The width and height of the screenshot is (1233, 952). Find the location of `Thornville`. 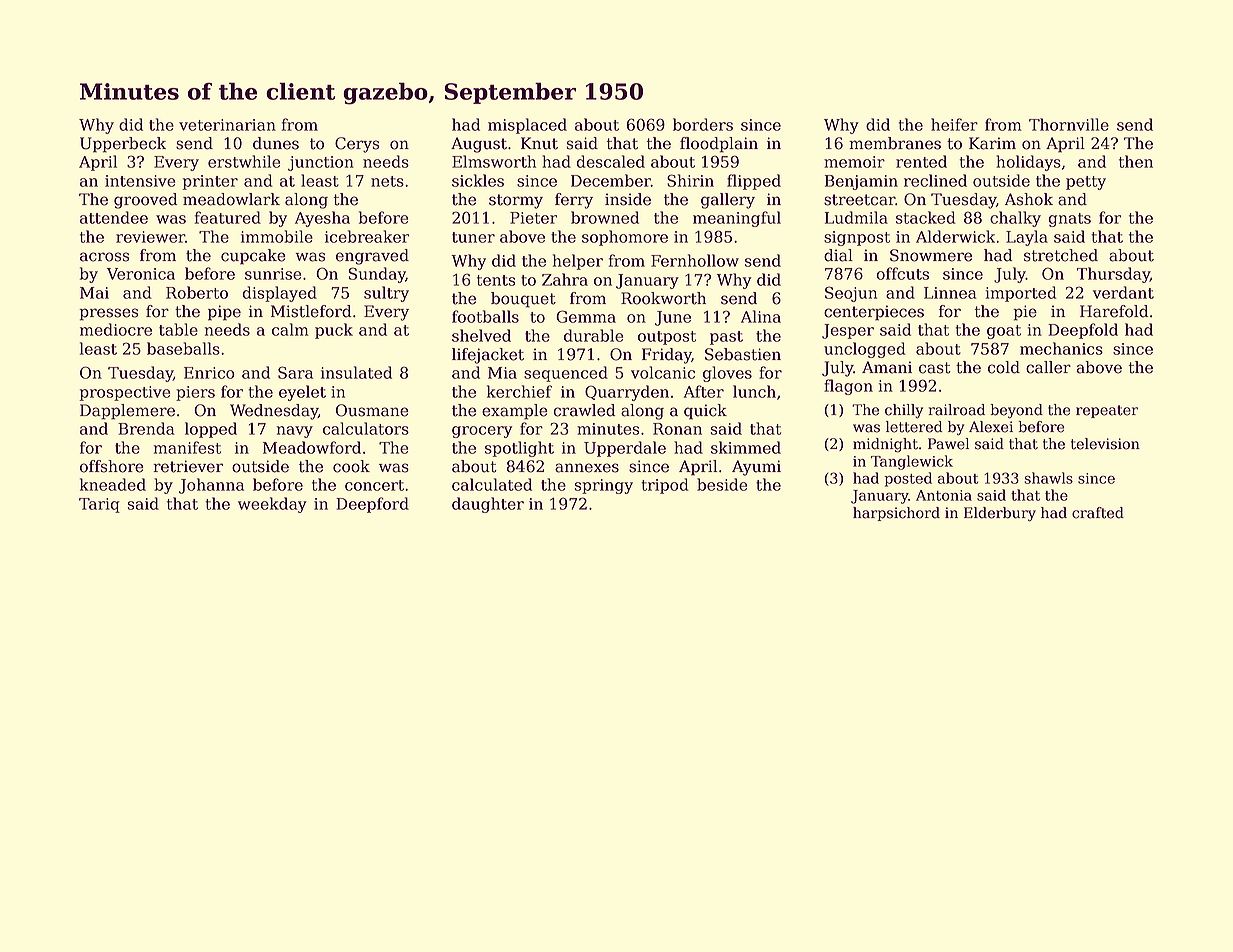

Thornville is located at coordinates (1069, 124).
